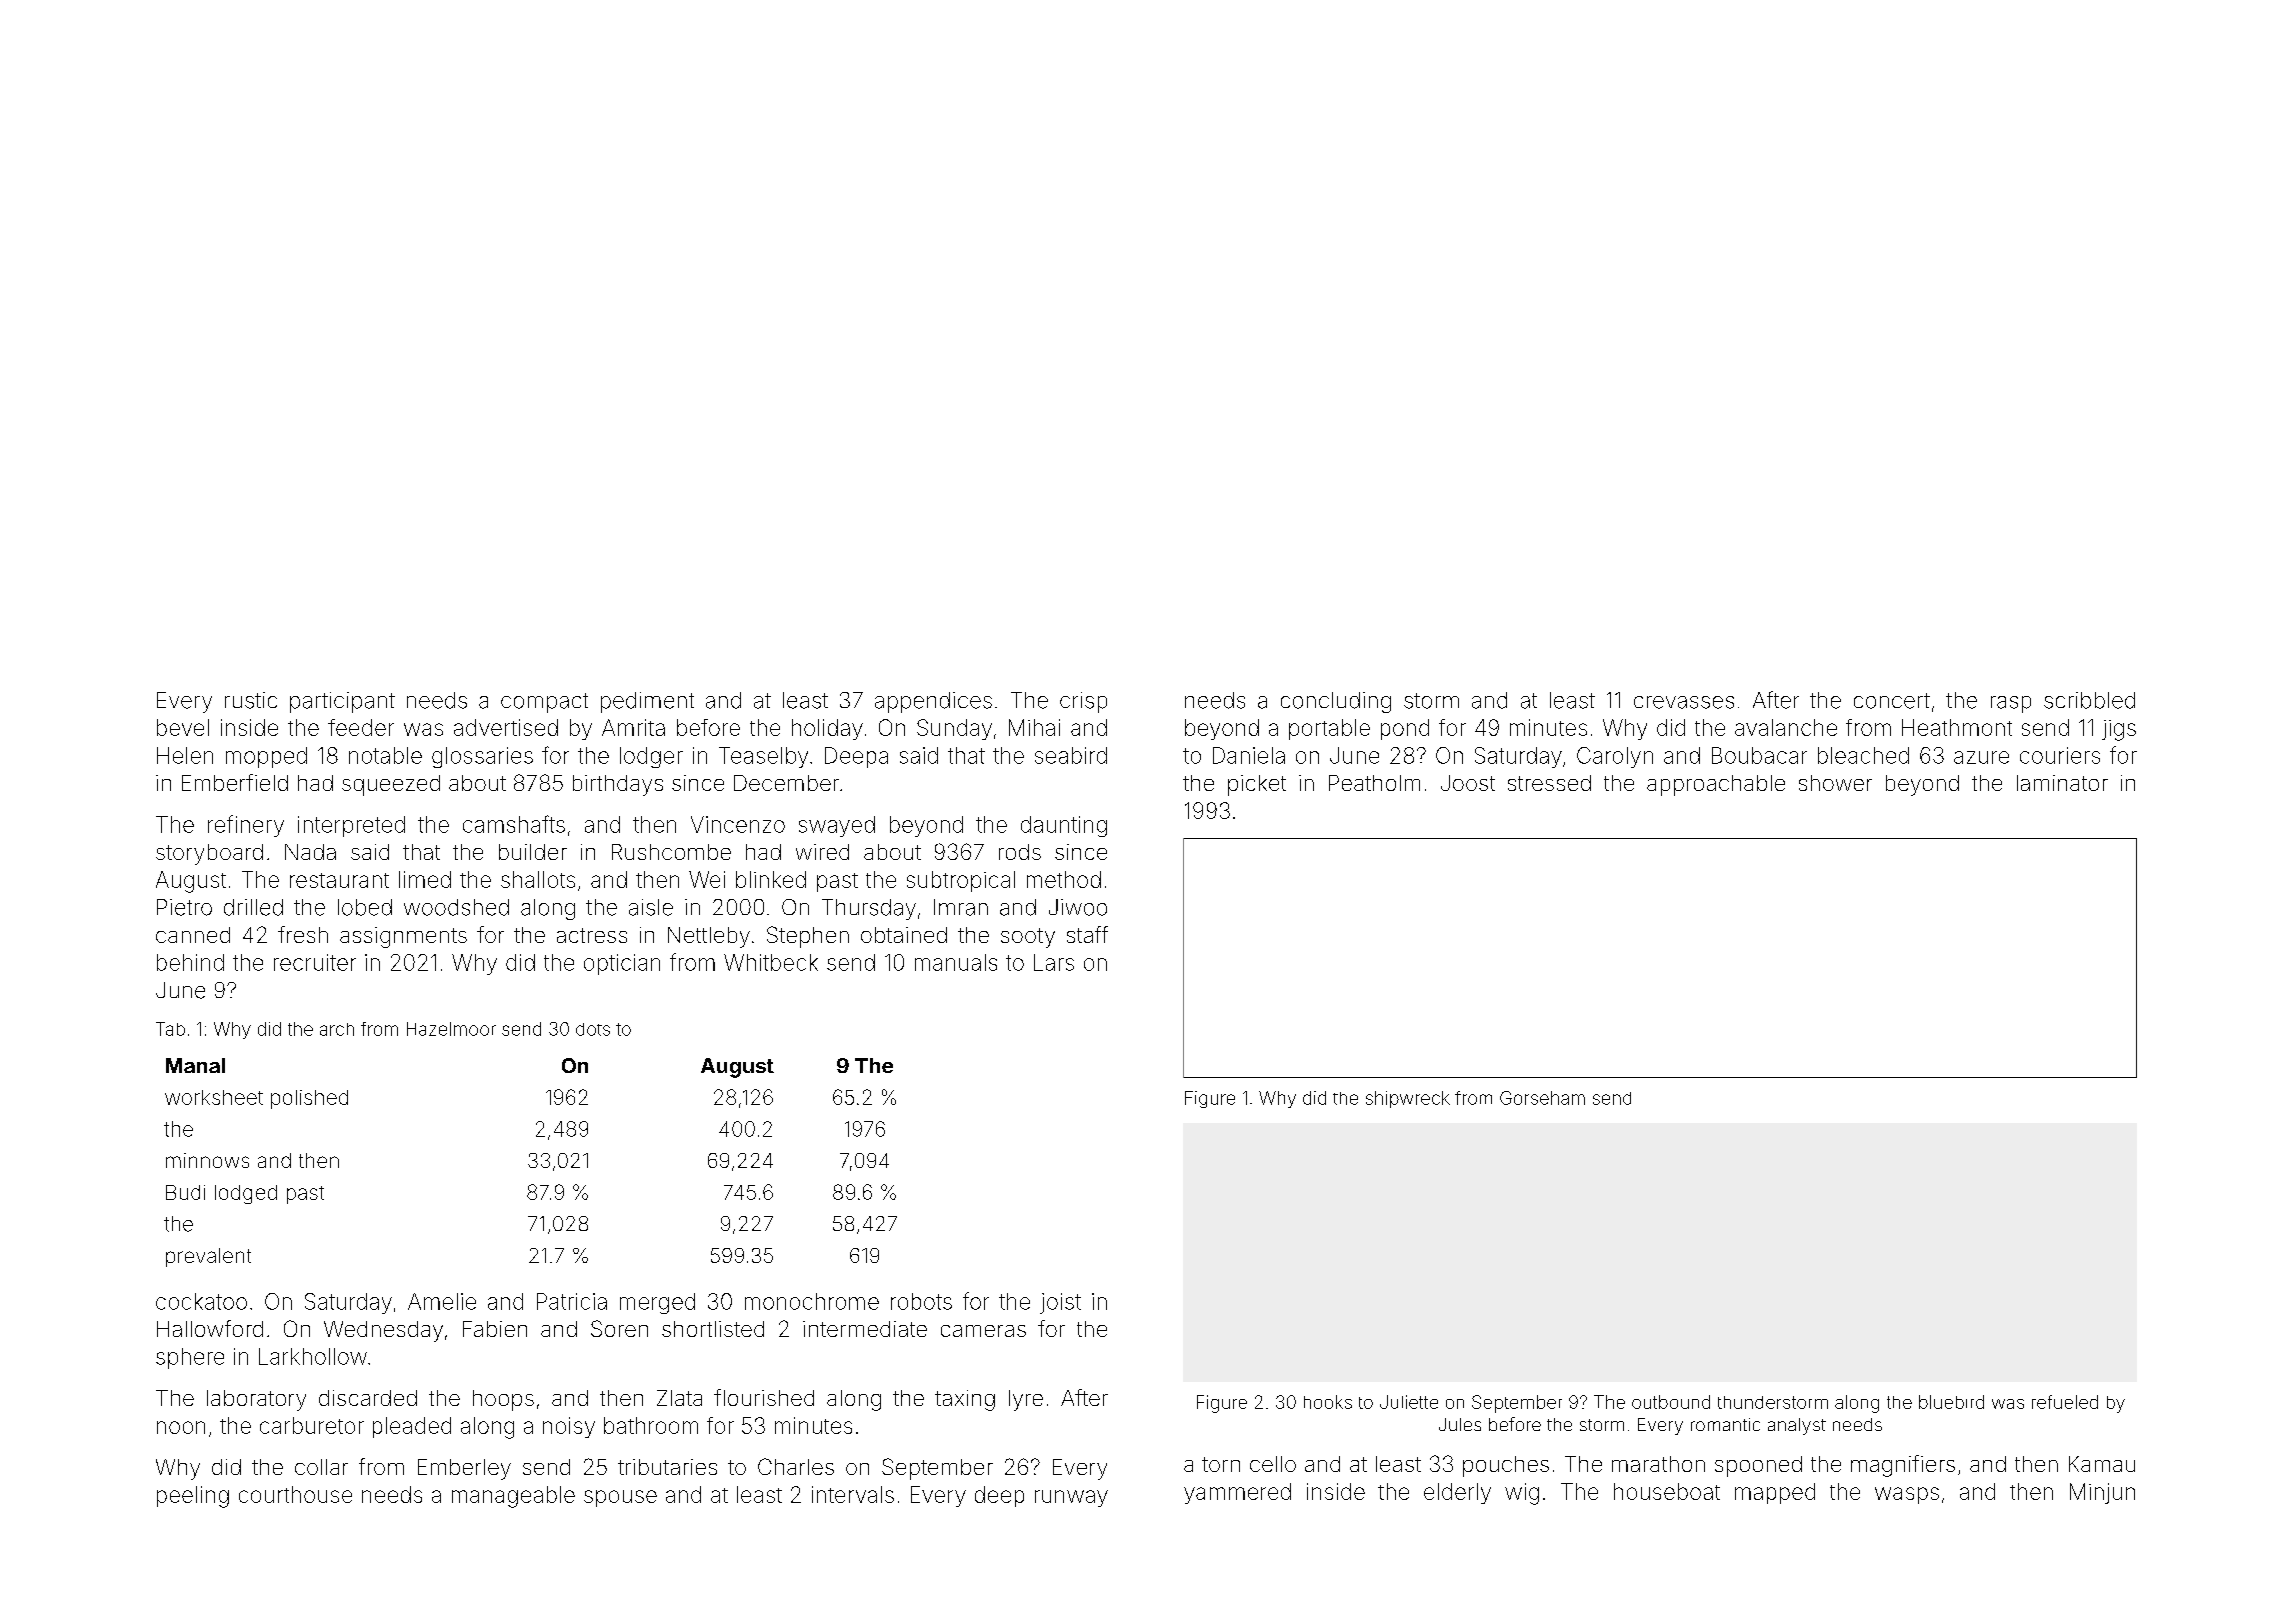 This screenshot has width=2292, height=1620. I want to click on runway, so click(1071, 1498).
